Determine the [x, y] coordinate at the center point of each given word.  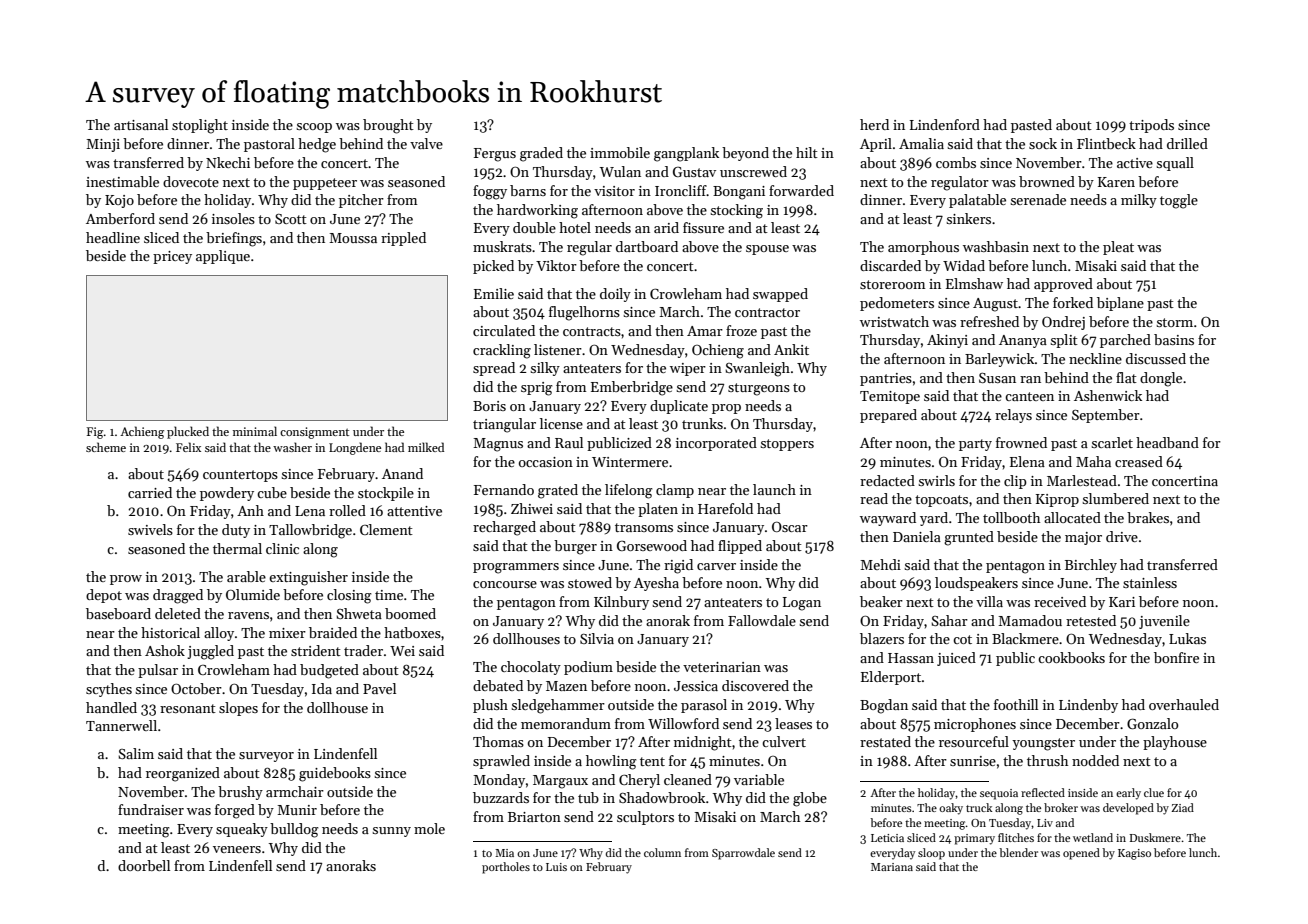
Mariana [892, 867]
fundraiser [151, 809]
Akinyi [947, 341]
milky [1139, 201]
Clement [386, 529]
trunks [702, 423]
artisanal [141, 124]
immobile [620, 152]
